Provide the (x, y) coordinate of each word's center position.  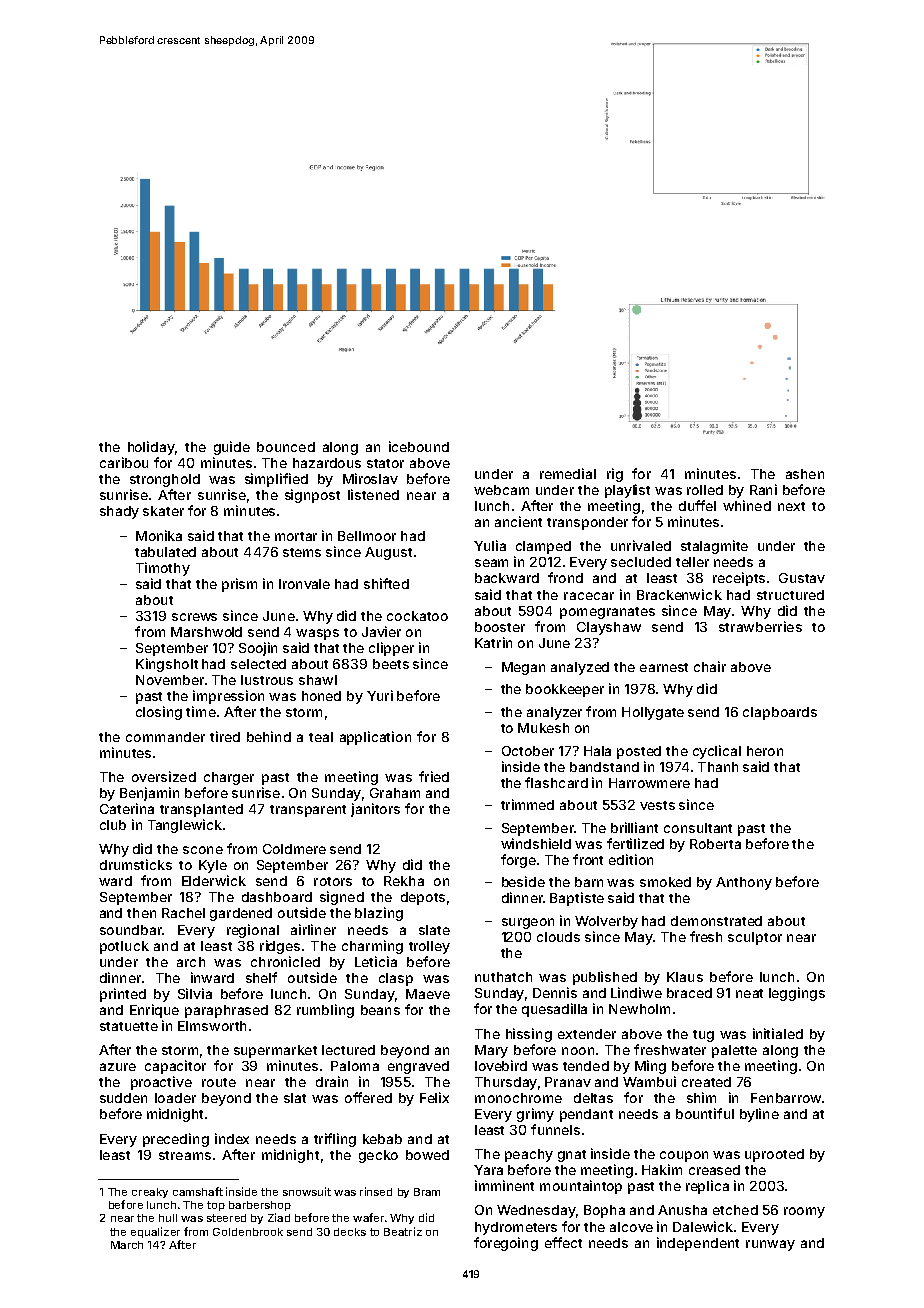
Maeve (428, 994)
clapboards (780, 713)
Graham (395, 793)
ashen (805, 474)
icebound (419, 446)
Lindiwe (636, 992)
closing (159, 713)
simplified (276, 480)
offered (368, 1097)
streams (185, 1155)
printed (123, 995)
